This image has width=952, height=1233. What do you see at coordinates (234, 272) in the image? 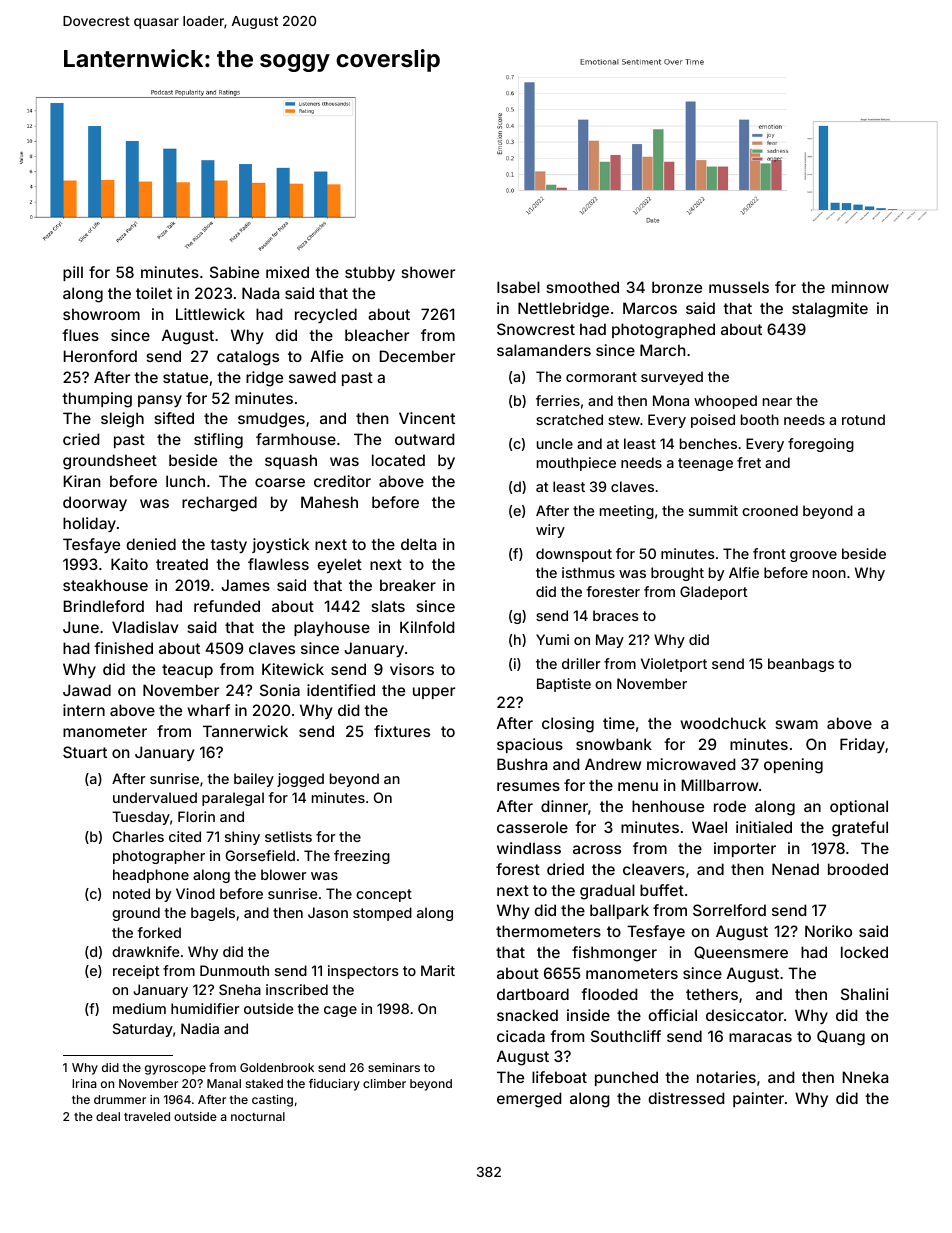
I see `Sabine` at bounding box center [234, 272].
